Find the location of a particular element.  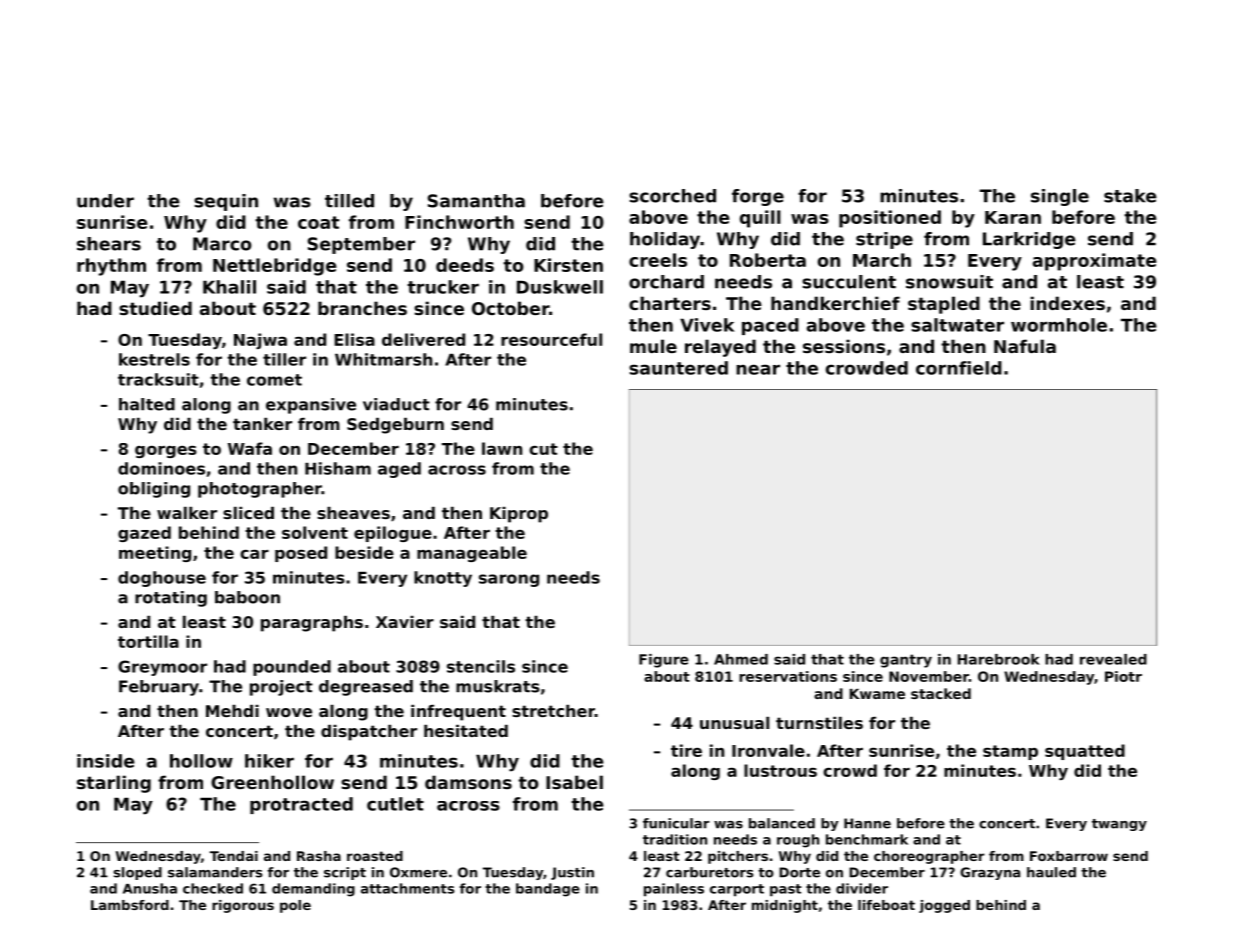

trucker is located at coordinates (443, 287).
